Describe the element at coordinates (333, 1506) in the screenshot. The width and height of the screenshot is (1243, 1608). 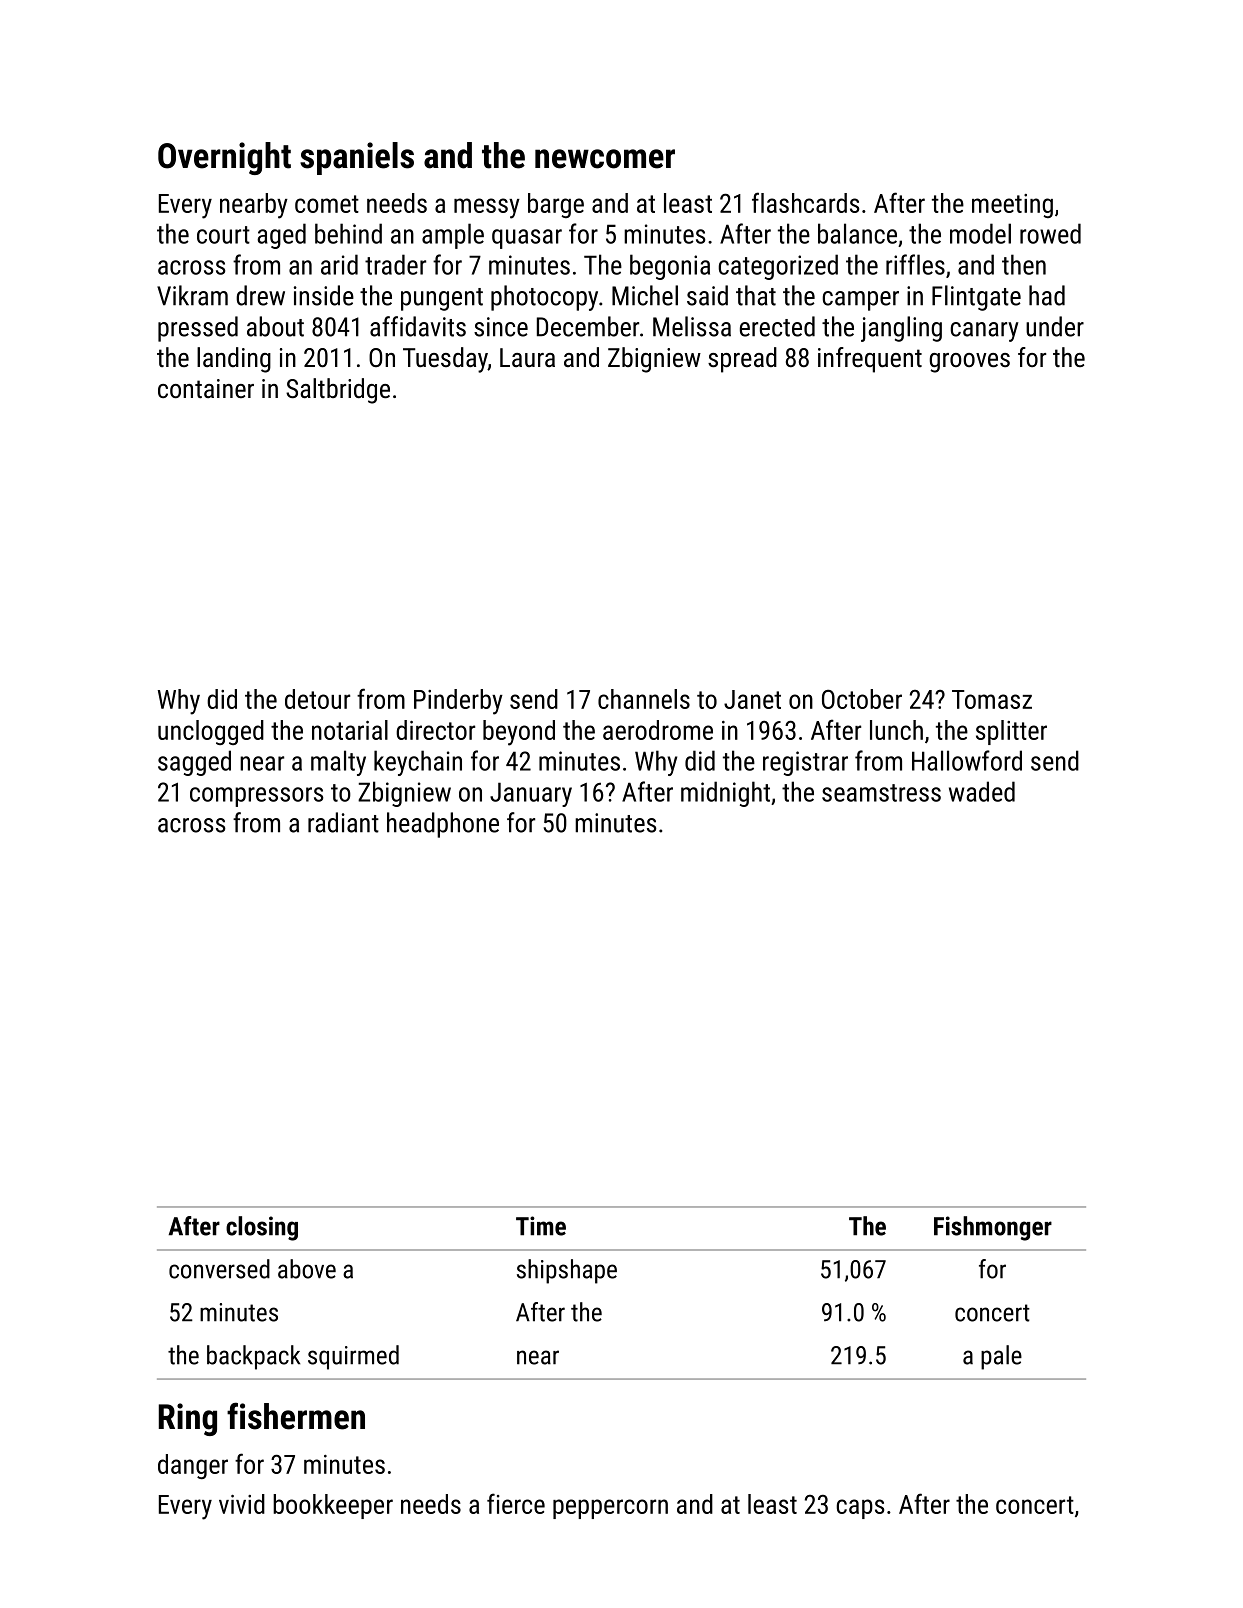
I see `bookkeeper` at that location.
